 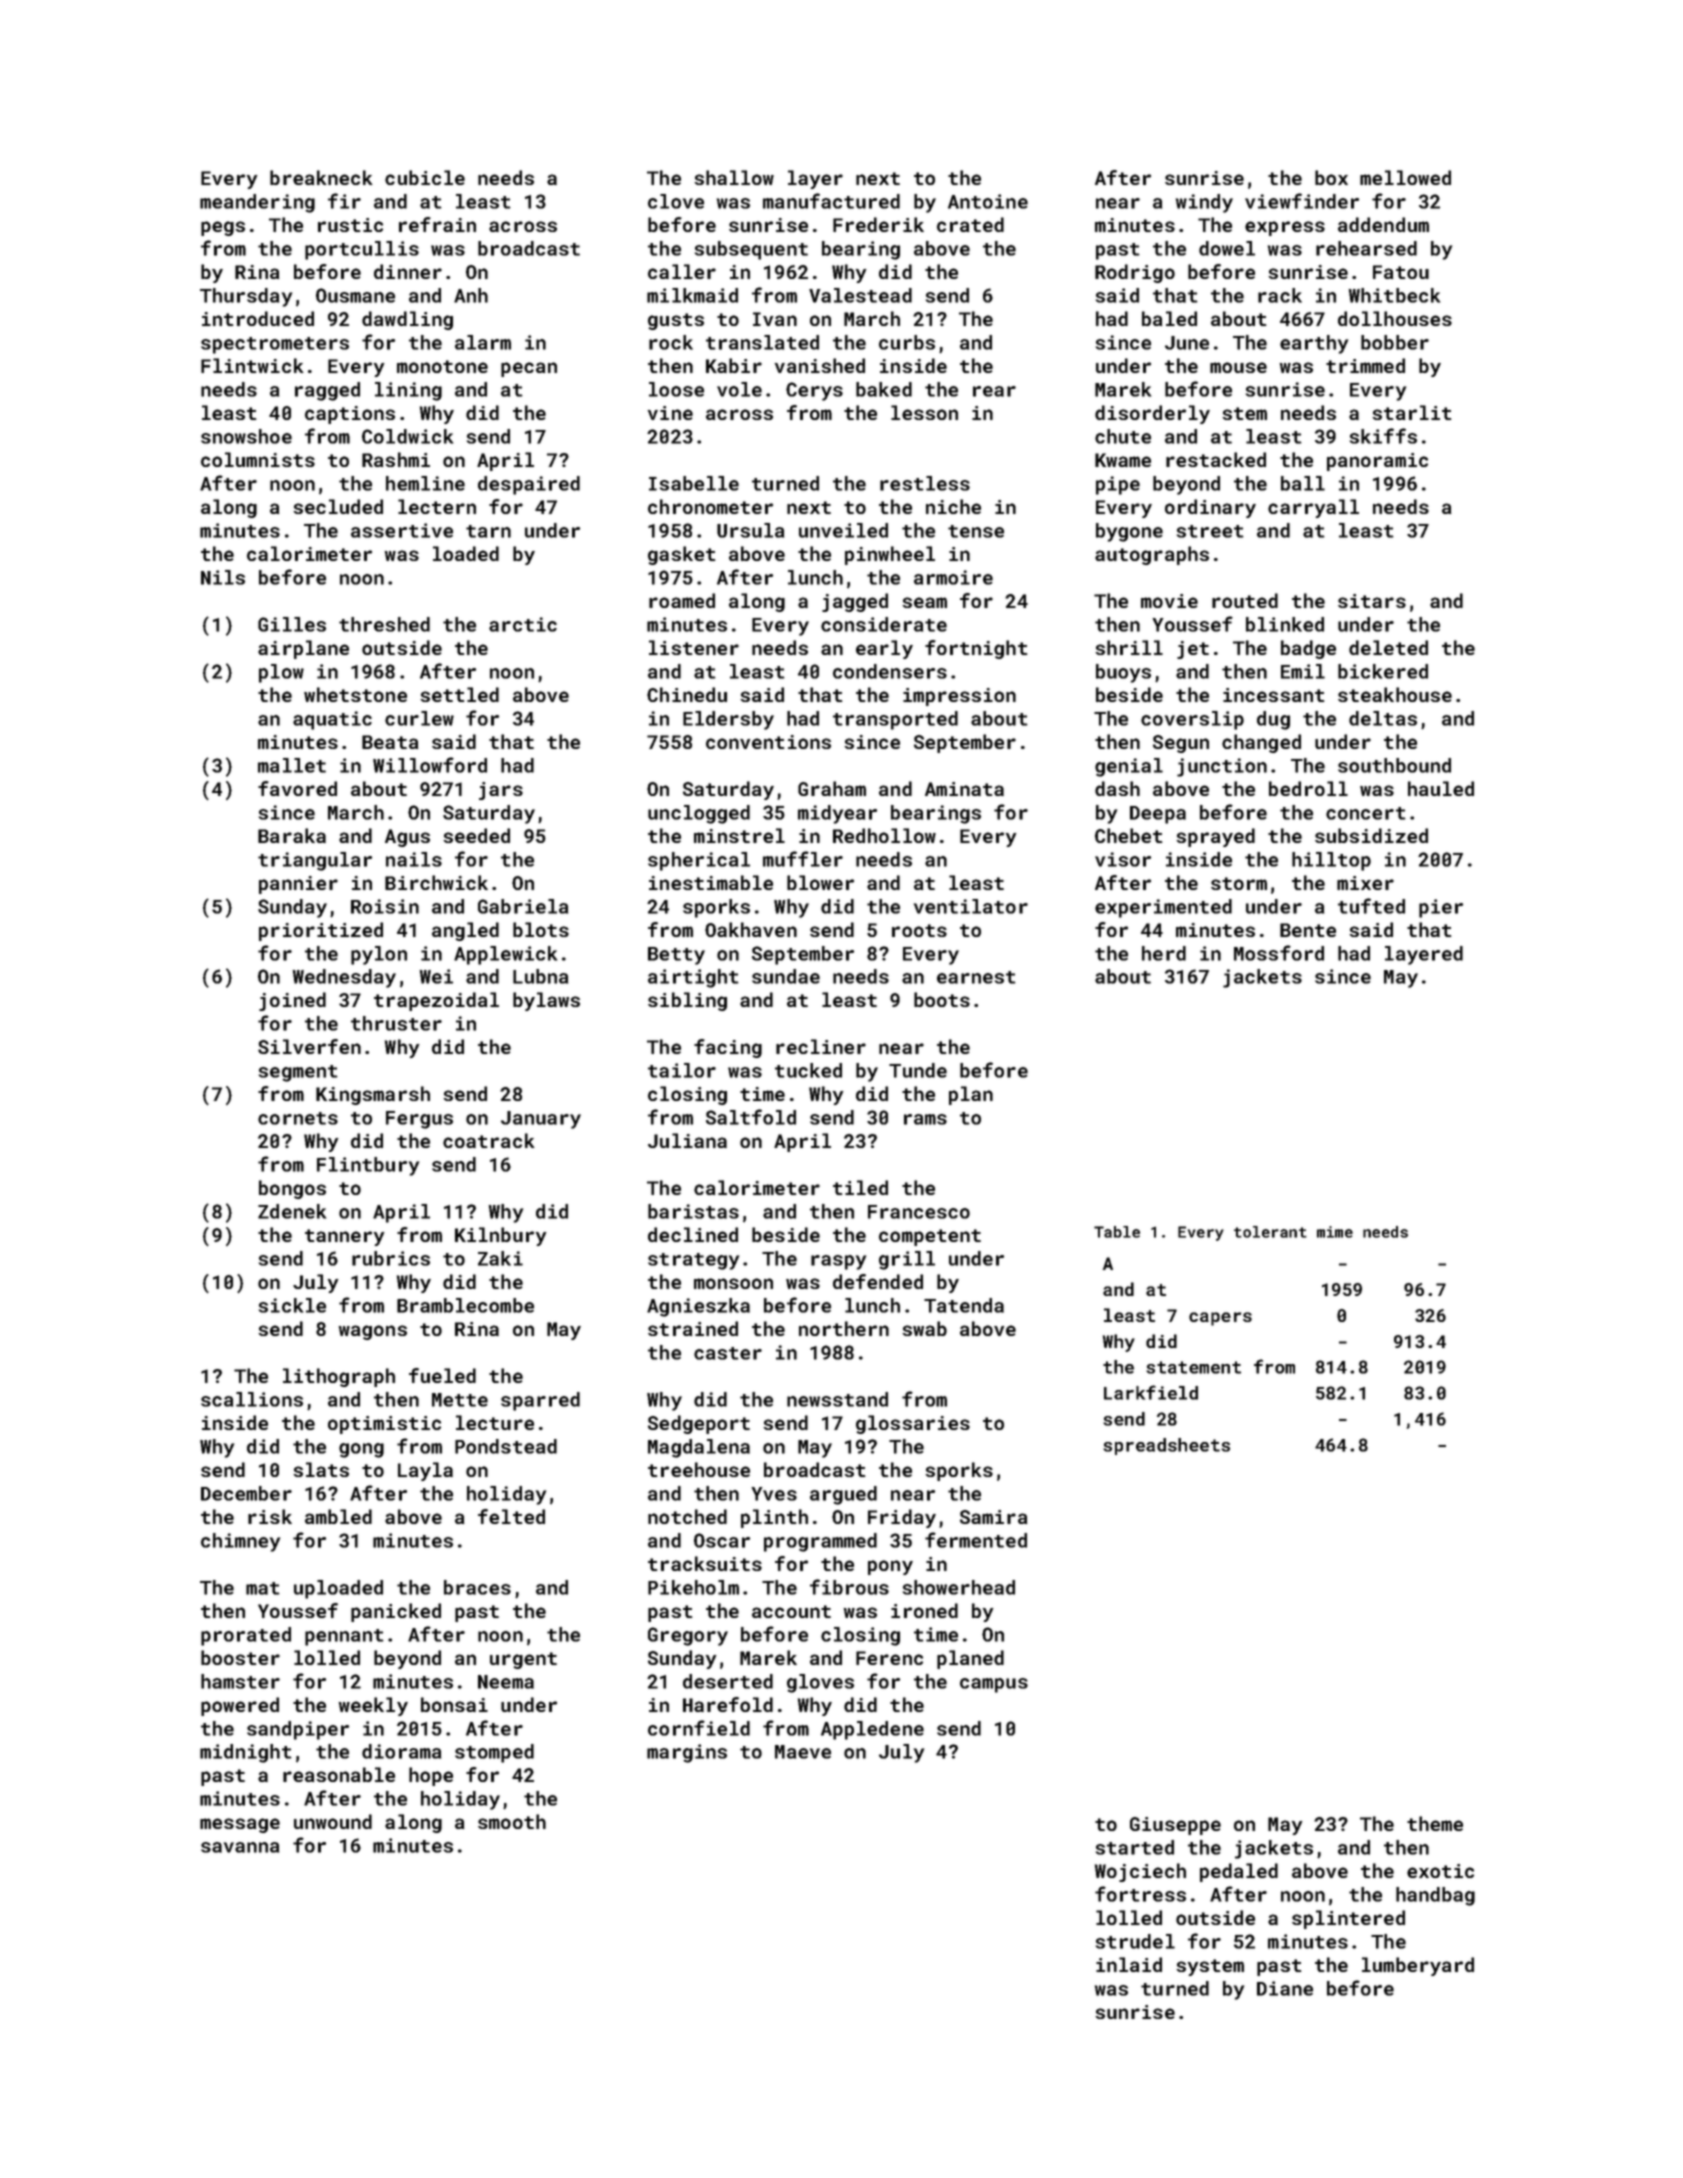 What do you see at coordinates (292, 1001) in the image?
I see `joined` at bounding box center [292, 1001].
